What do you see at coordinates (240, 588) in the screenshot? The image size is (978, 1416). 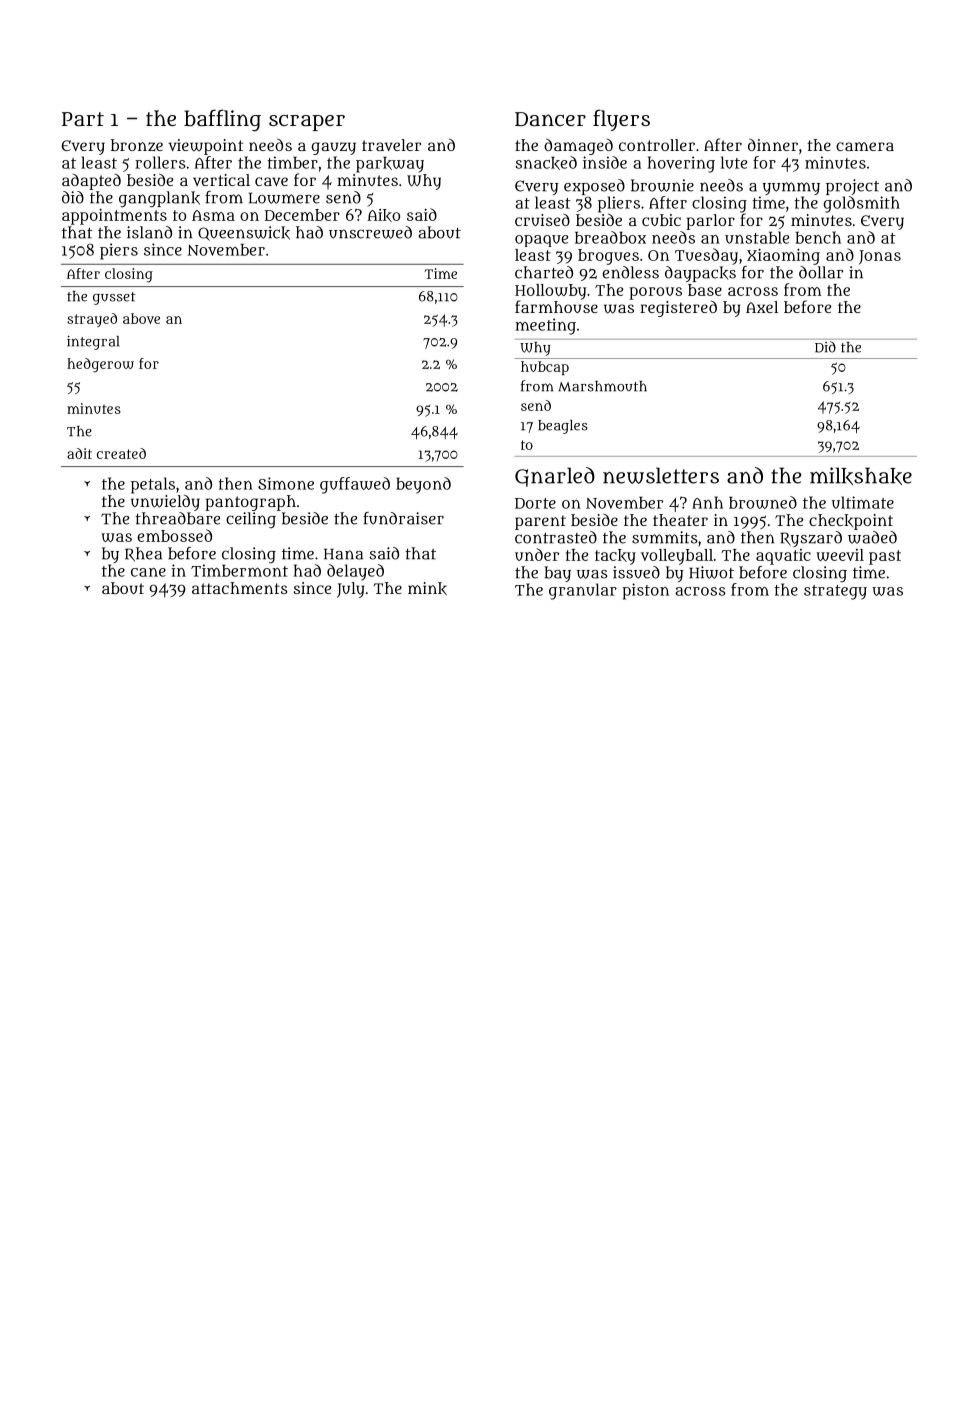 I see `attachments` at bounding box center [240, 588].
